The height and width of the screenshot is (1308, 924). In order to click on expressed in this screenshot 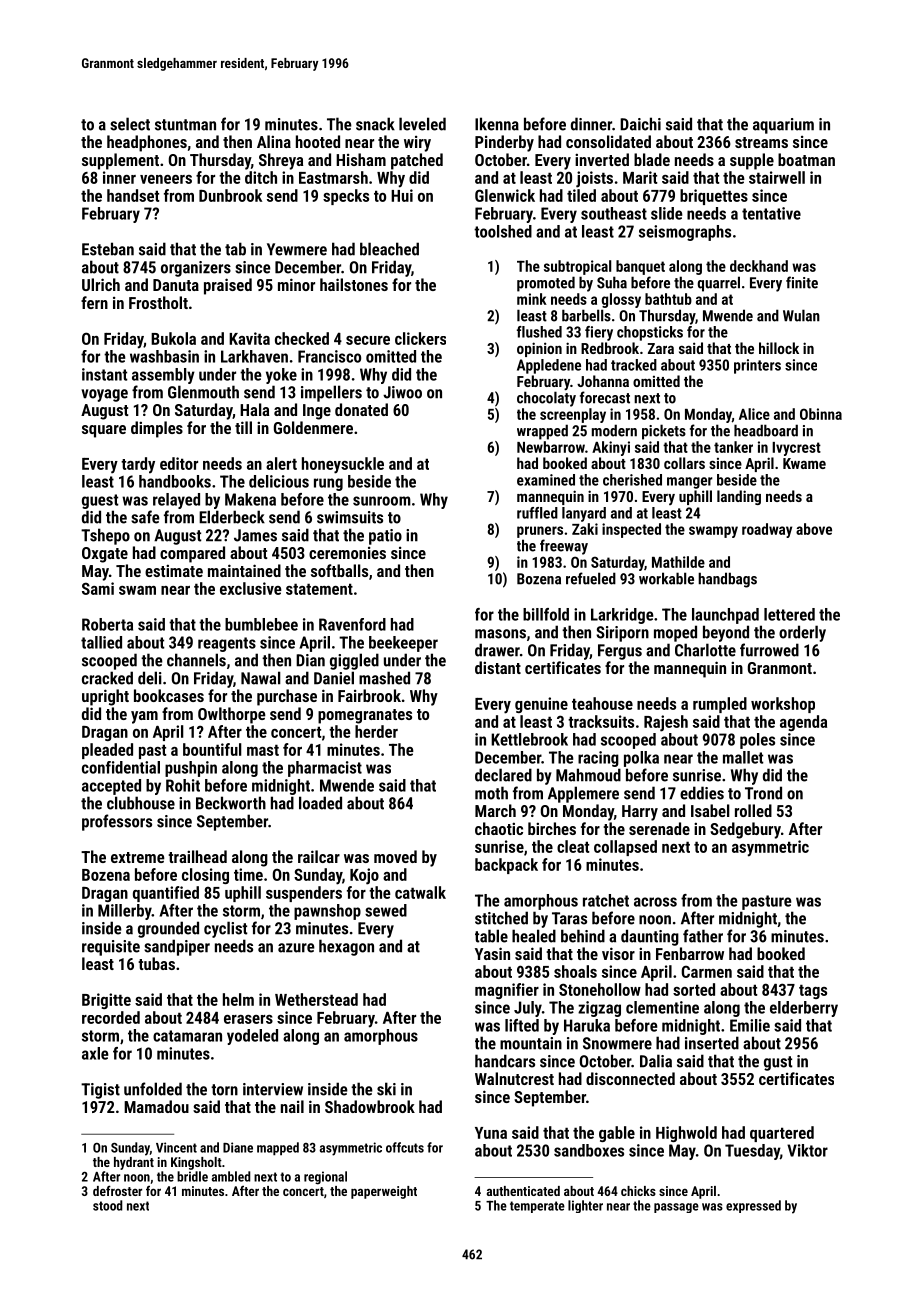, I will do `click(753, 1206)`.
